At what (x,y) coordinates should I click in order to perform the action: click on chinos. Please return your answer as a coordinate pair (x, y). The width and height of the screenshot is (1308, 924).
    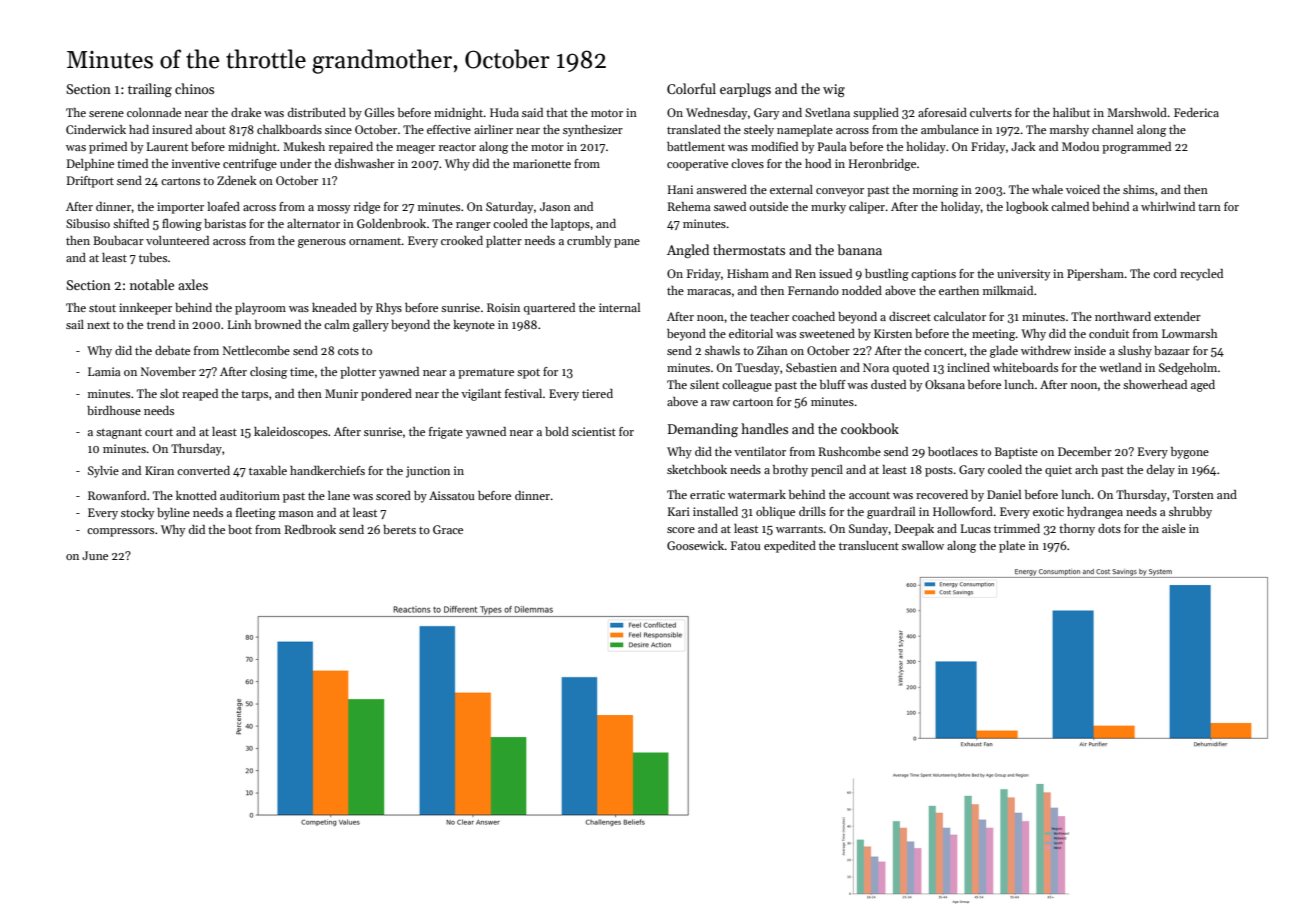
    Looking at the image, I should click on (194, 88).
